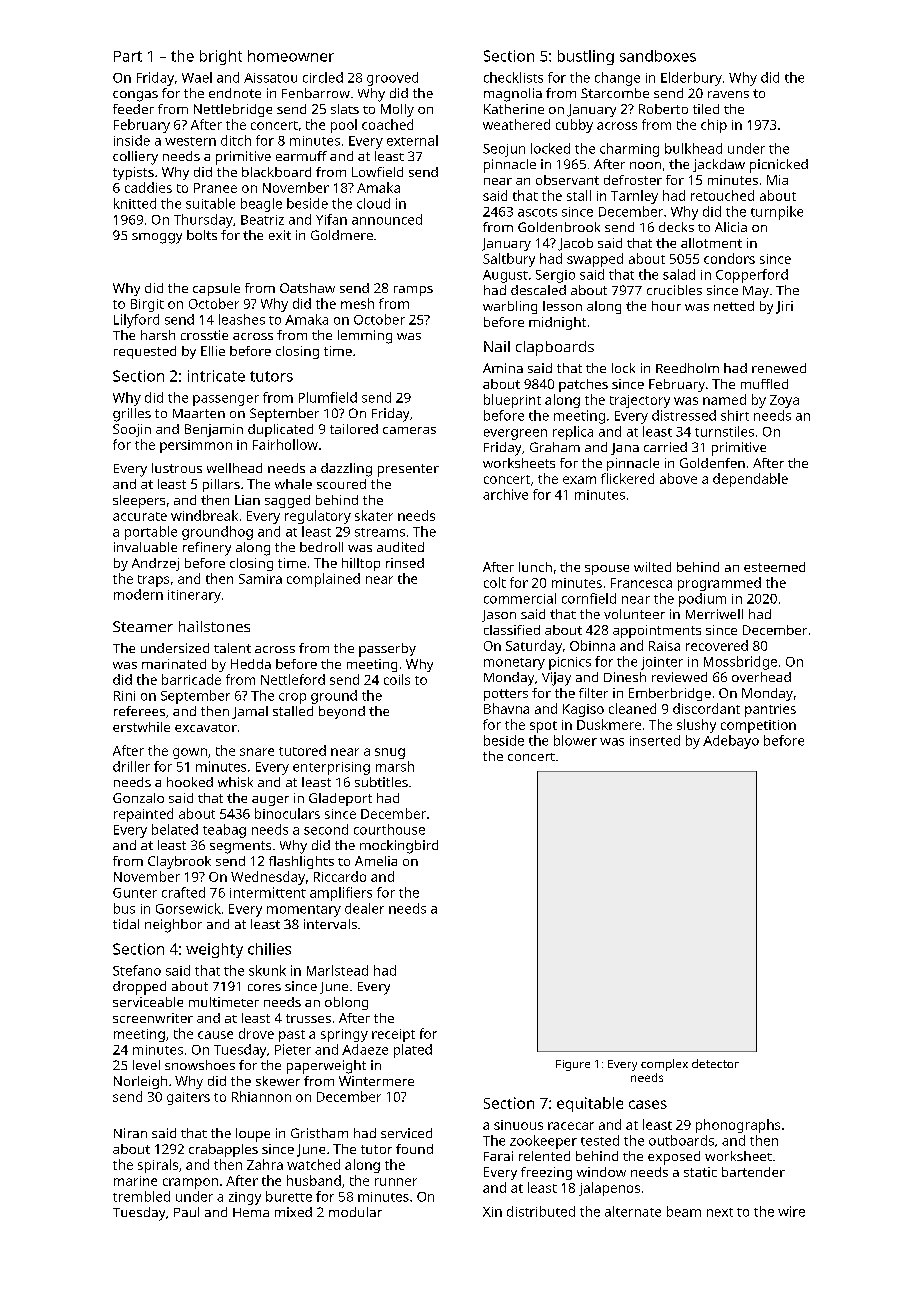 The height and width of the screenshot is (1308, 924). Describe the element at coordinates (513, 77) in the screenshot. I see `checklists` at that location.
